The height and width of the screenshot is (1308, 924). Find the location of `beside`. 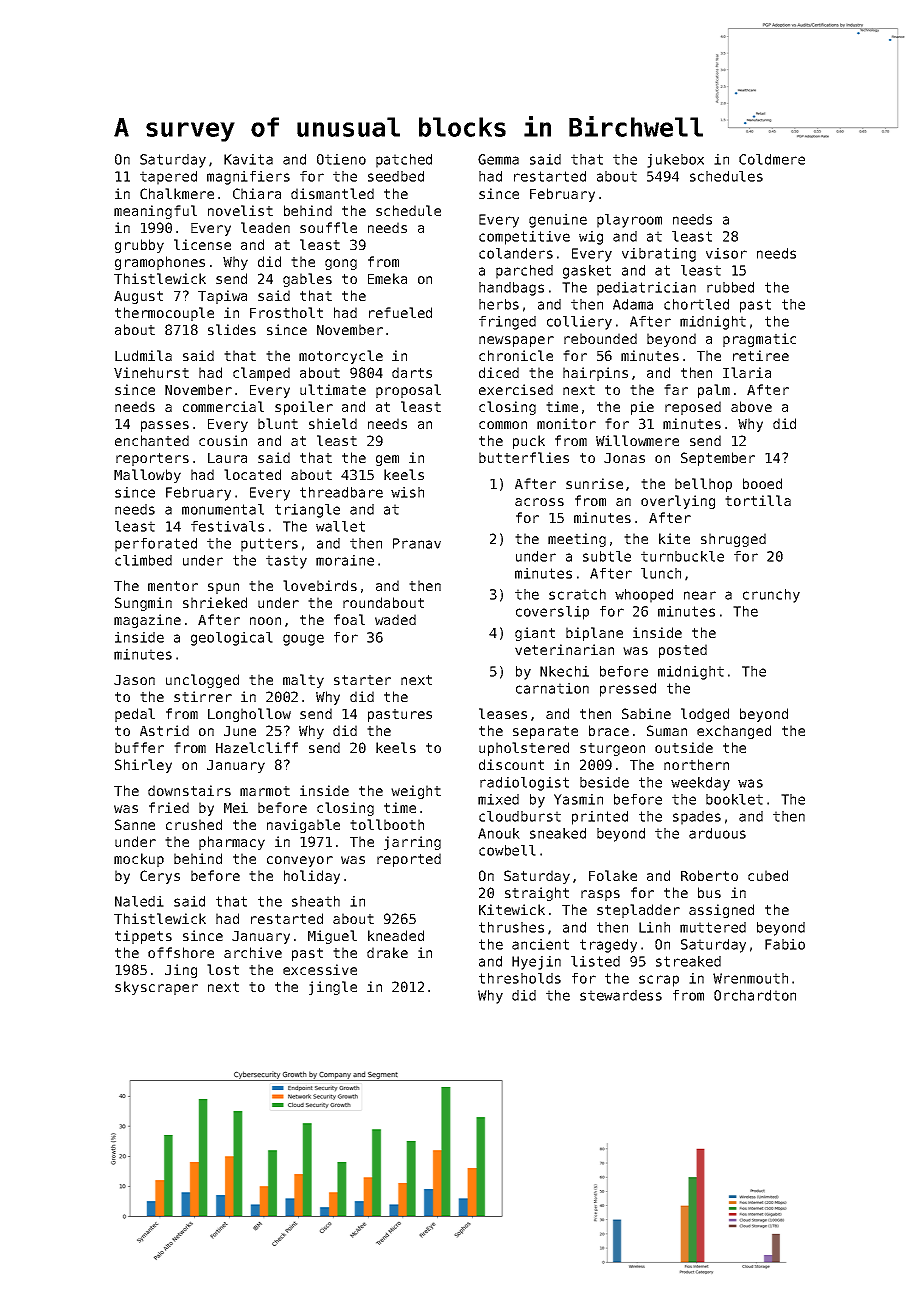

beside is located at coordinates (604, 782).
